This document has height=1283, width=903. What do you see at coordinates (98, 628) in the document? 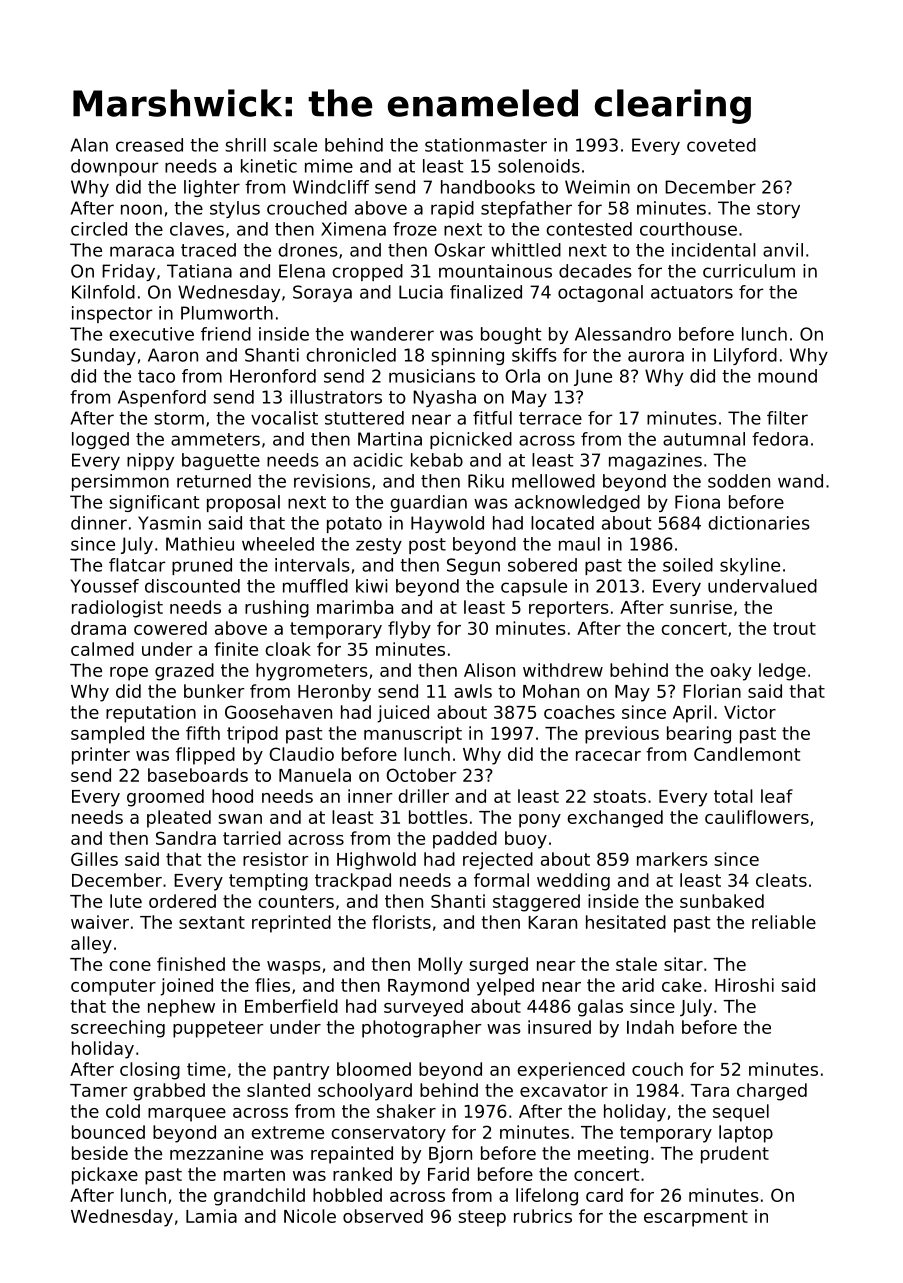
I see `drama` at bounding box center [98, 628].
